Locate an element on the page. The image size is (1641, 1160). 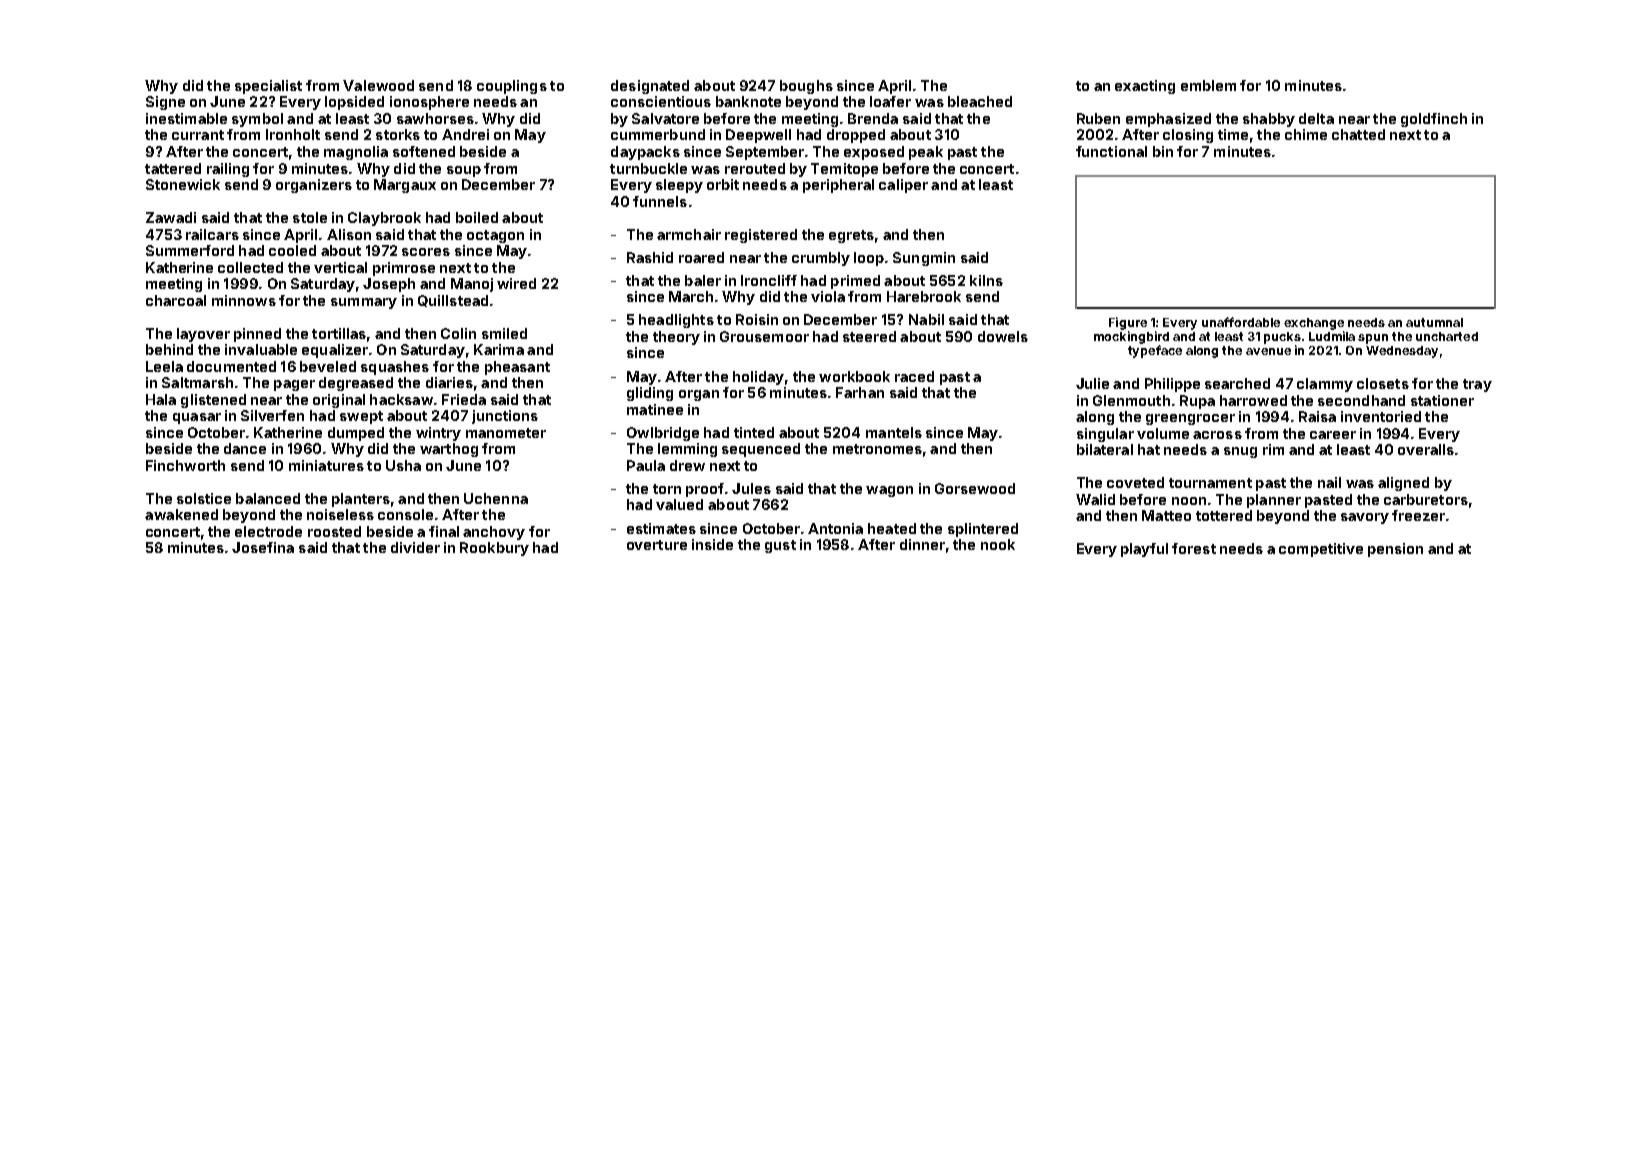
closing is located at coordinates (1188, 136).
